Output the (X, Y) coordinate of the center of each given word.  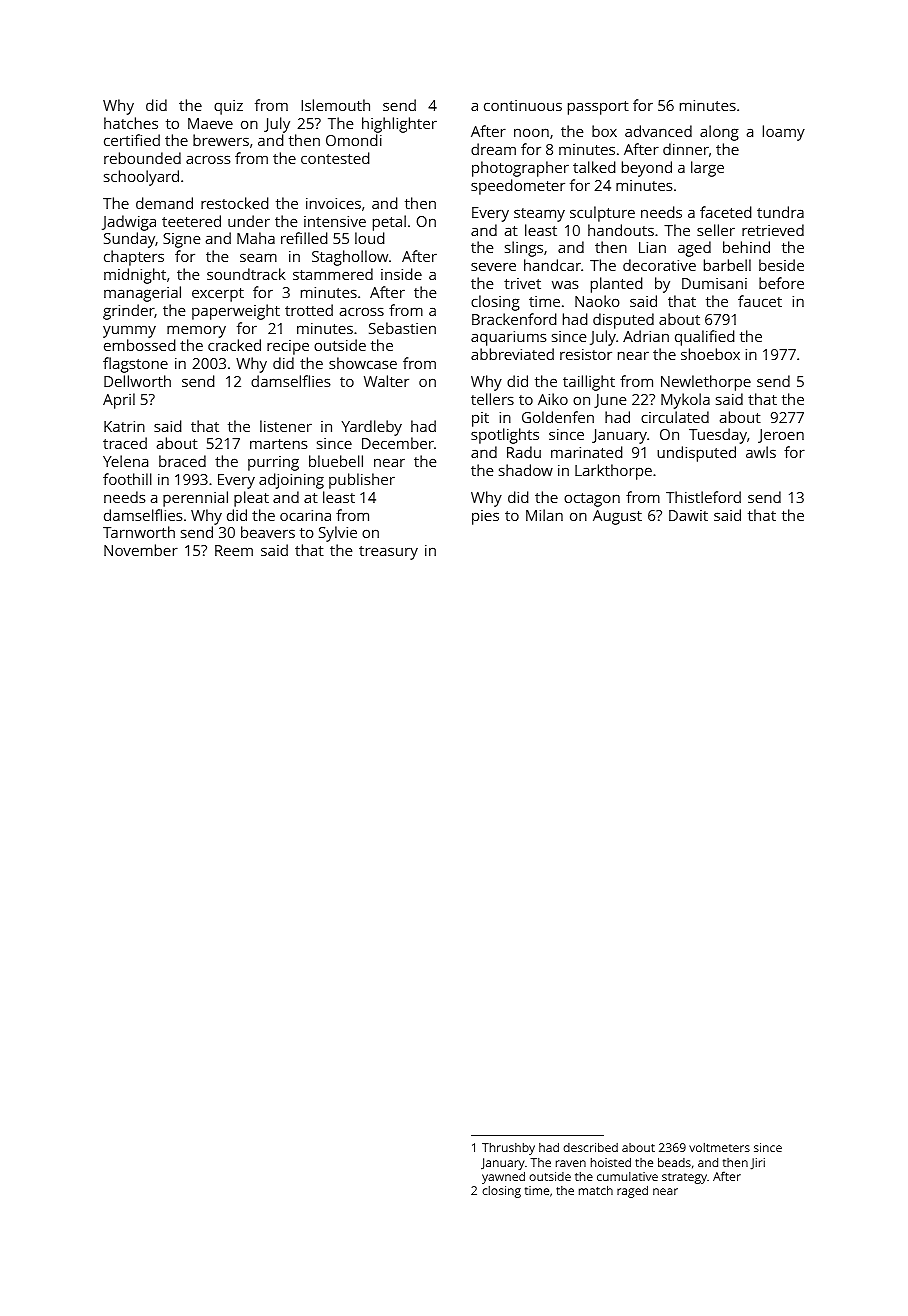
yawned (503, 1178)
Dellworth (137, 381)
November (141, 550)
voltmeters (719, 1147)
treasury (388, 553)
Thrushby (508, 1149)
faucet (760, 301)
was (565, 284)
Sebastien (402, 328)
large (707, 169)
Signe (181, 240)
